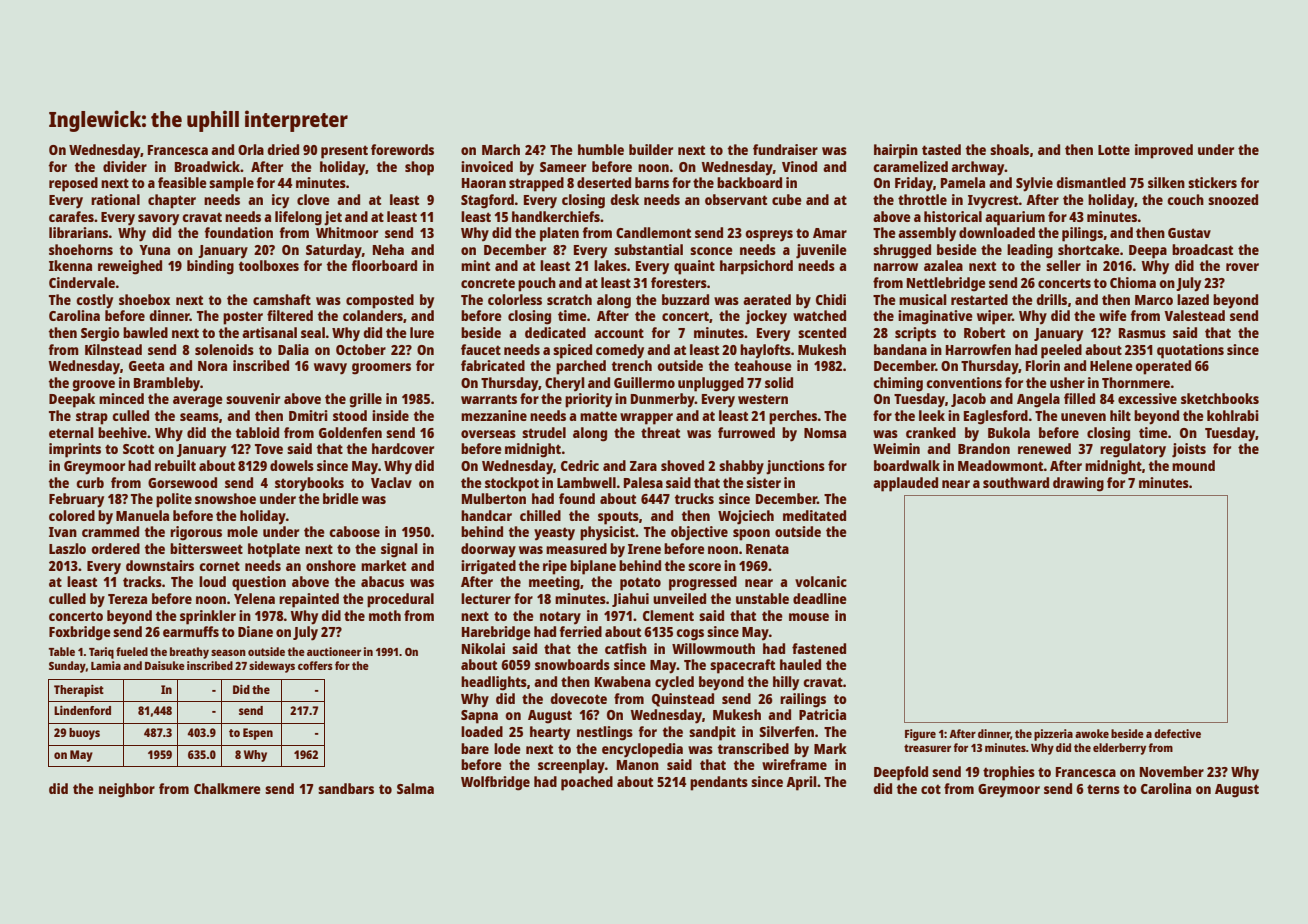  I want to click on spiced, so click(572, 351).
